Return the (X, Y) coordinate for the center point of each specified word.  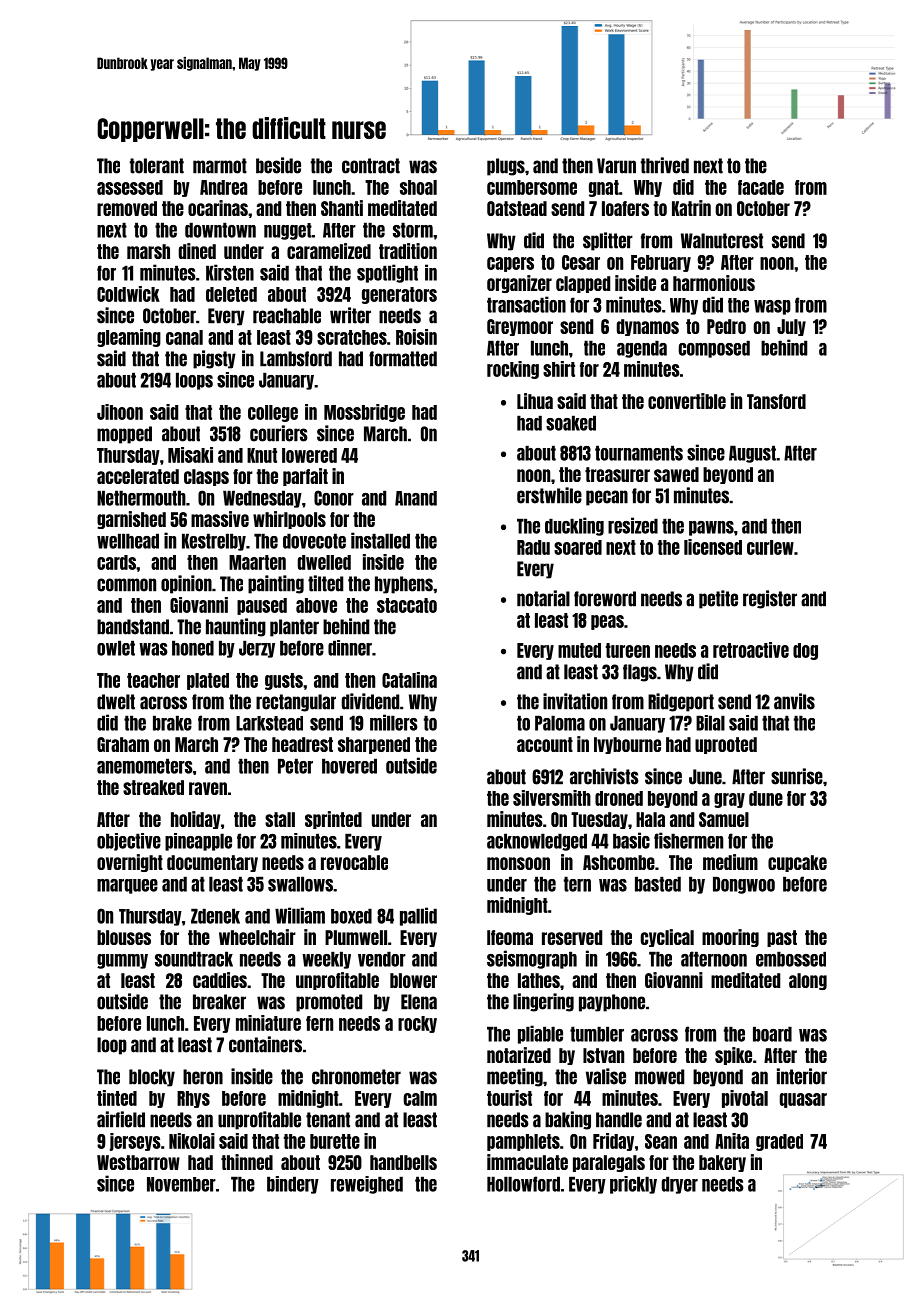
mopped (124, 435)
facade (761, 187)
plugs (506, 167)
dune (766, 798)
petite (718, 599)
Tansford (776, 401)
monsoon (518, 863)
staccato (407, 605)
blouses (124, 937)
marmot (220, 166)
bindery (293, 1185)
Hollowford (523, 1184)
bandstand (133, 627)
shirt (559, 369)
